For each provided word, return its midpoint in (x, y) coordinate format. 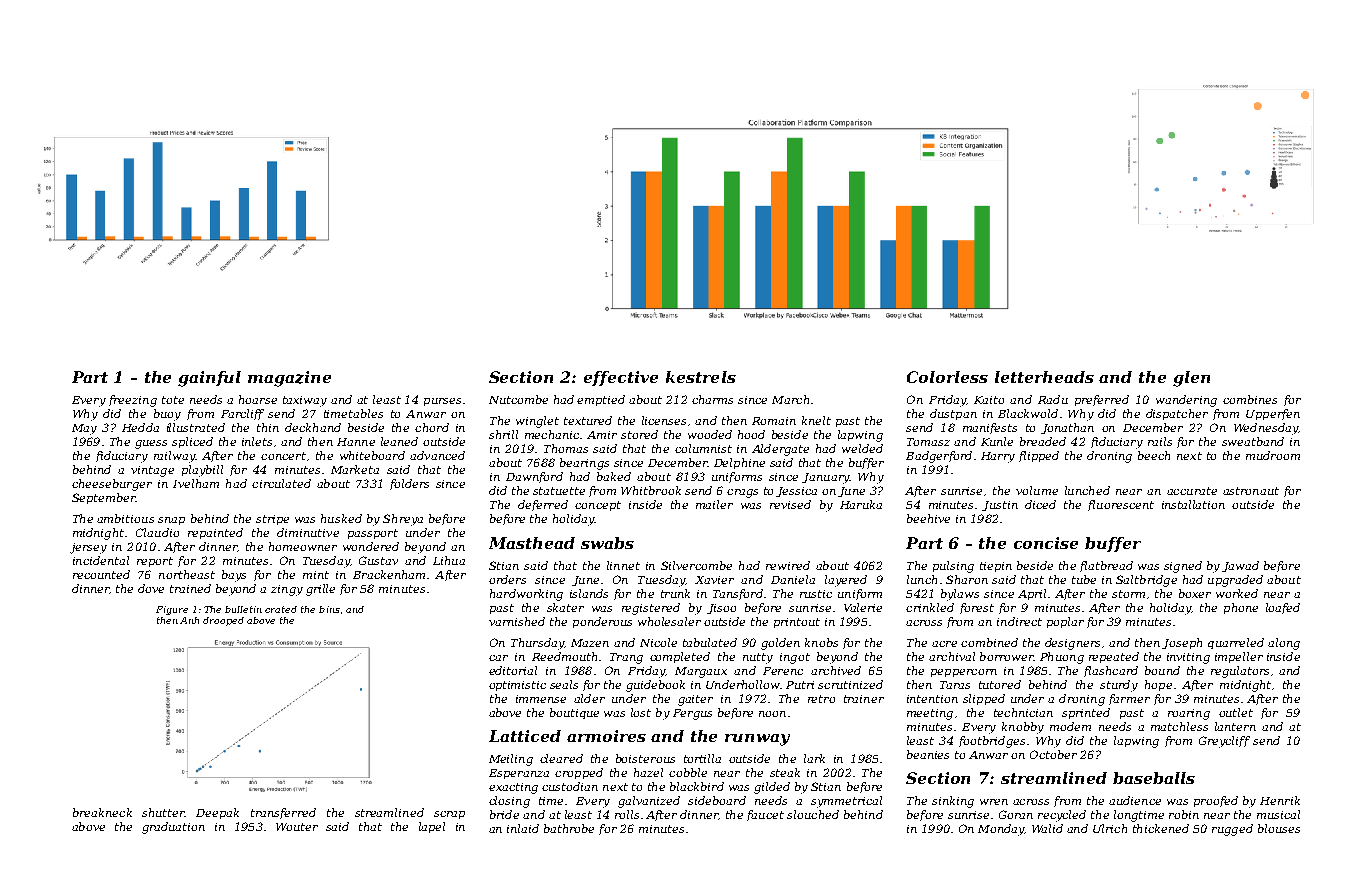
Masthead (532, 543)
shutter (163, 812)
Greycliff (1224, 742)
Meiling (511, 760)
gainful (209, 379)
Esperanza (519, 774)
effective (621, 378)
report (155, 562)
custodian (570, 786)
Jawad (1240, 566)
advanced (437, 455)
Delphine (739, 463)
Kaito (989, 400)
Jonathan (1067, 428)
